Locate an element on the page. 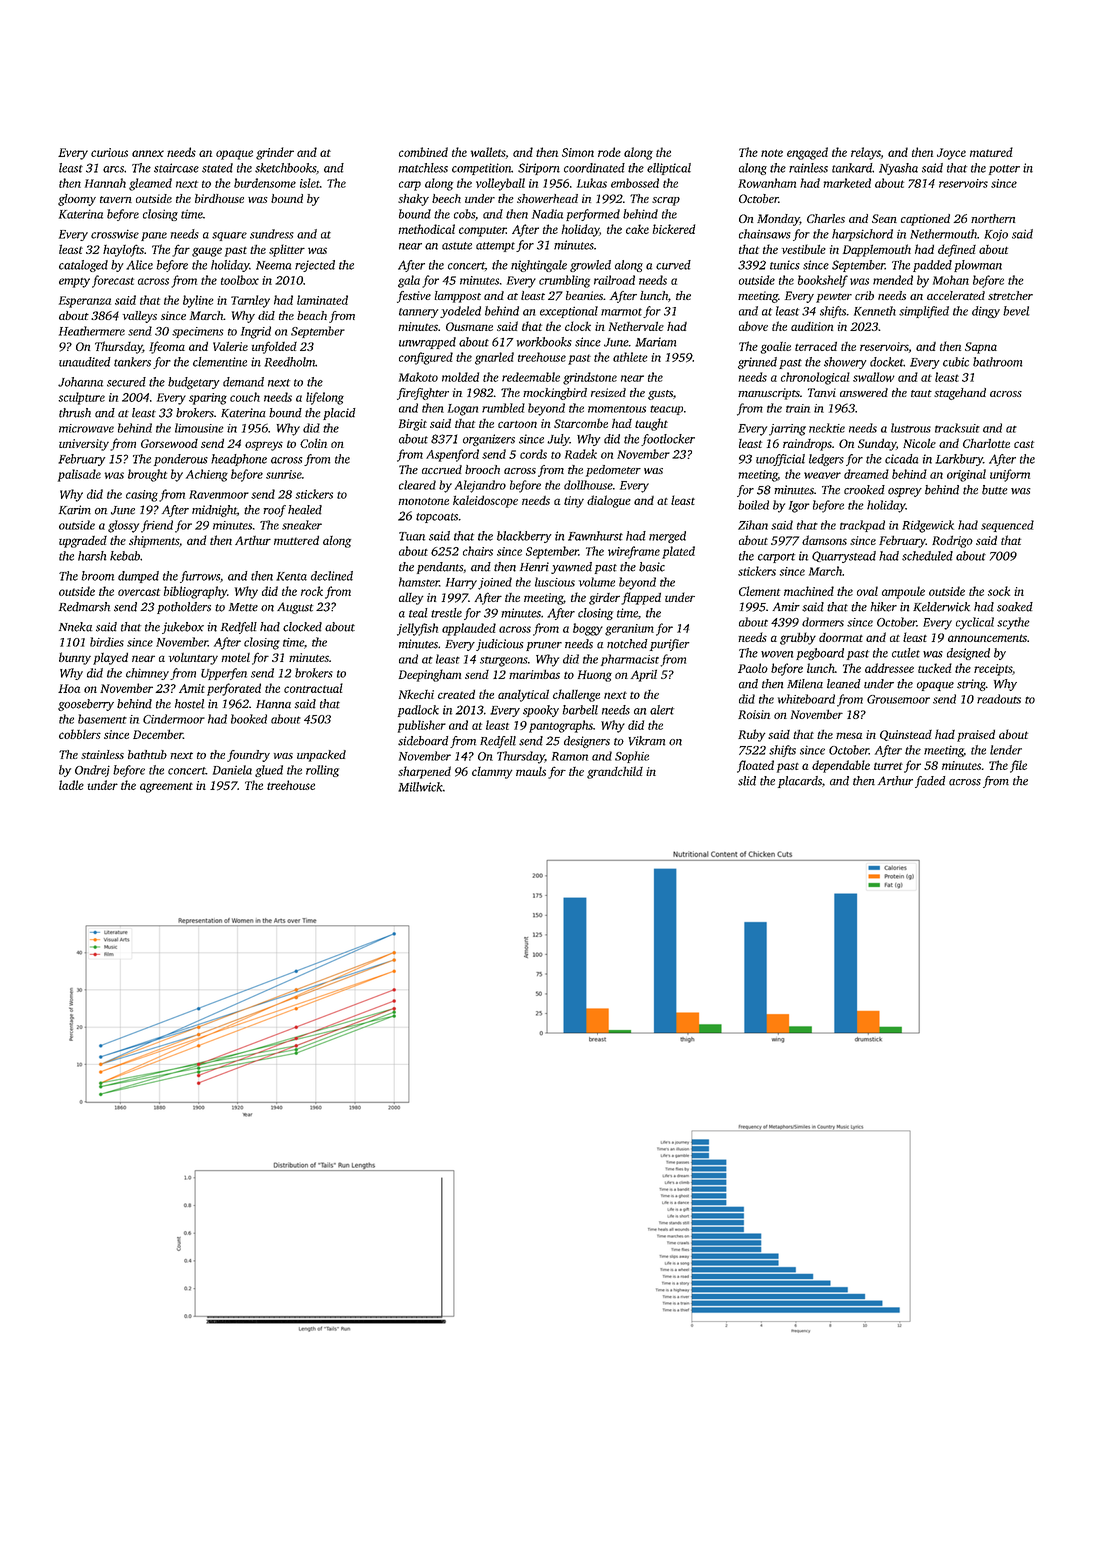  annex is located at coordinates (148, 153).
